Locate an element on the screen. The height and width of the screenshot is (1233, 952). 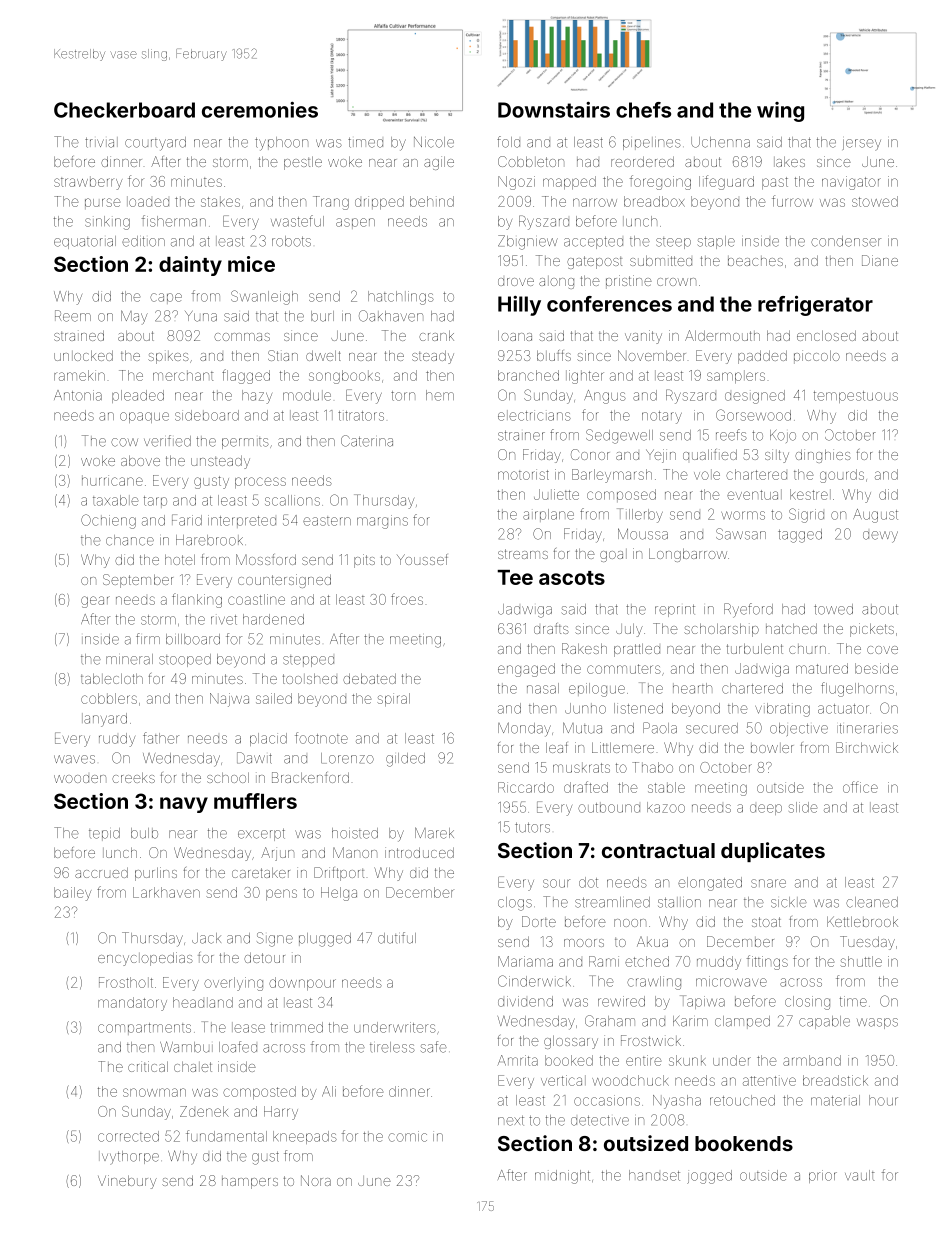
Downstairs is located at coordinates (554, 110).
